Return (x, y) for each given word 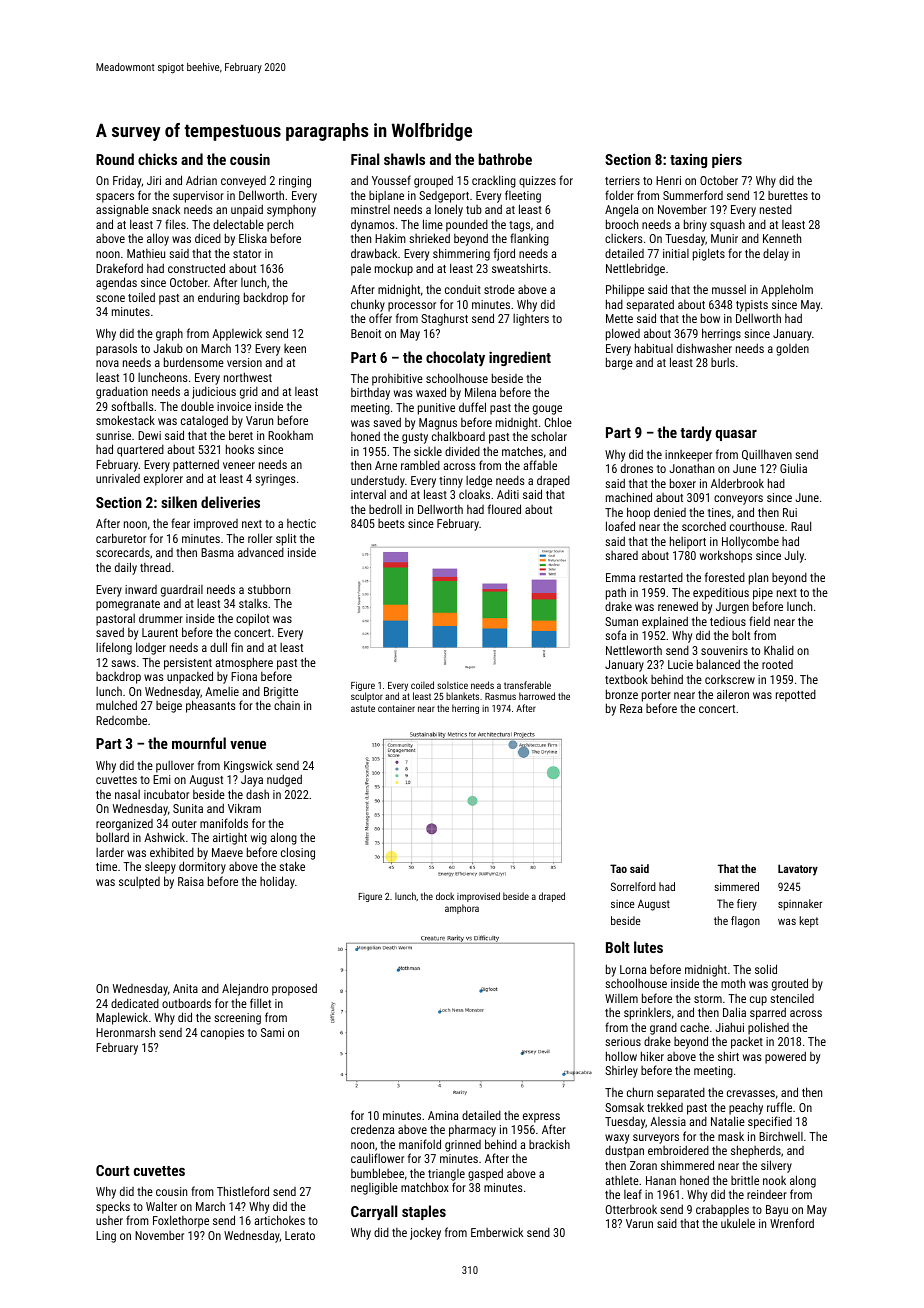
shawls (404, 159)
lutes (648, 947)
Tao (618, 868)
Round (115, 159)
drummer (161, 618)
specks (113, 1207)
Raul (801, 526)
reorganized (124, 825)
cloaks (474, 494)
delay (776, 254)
